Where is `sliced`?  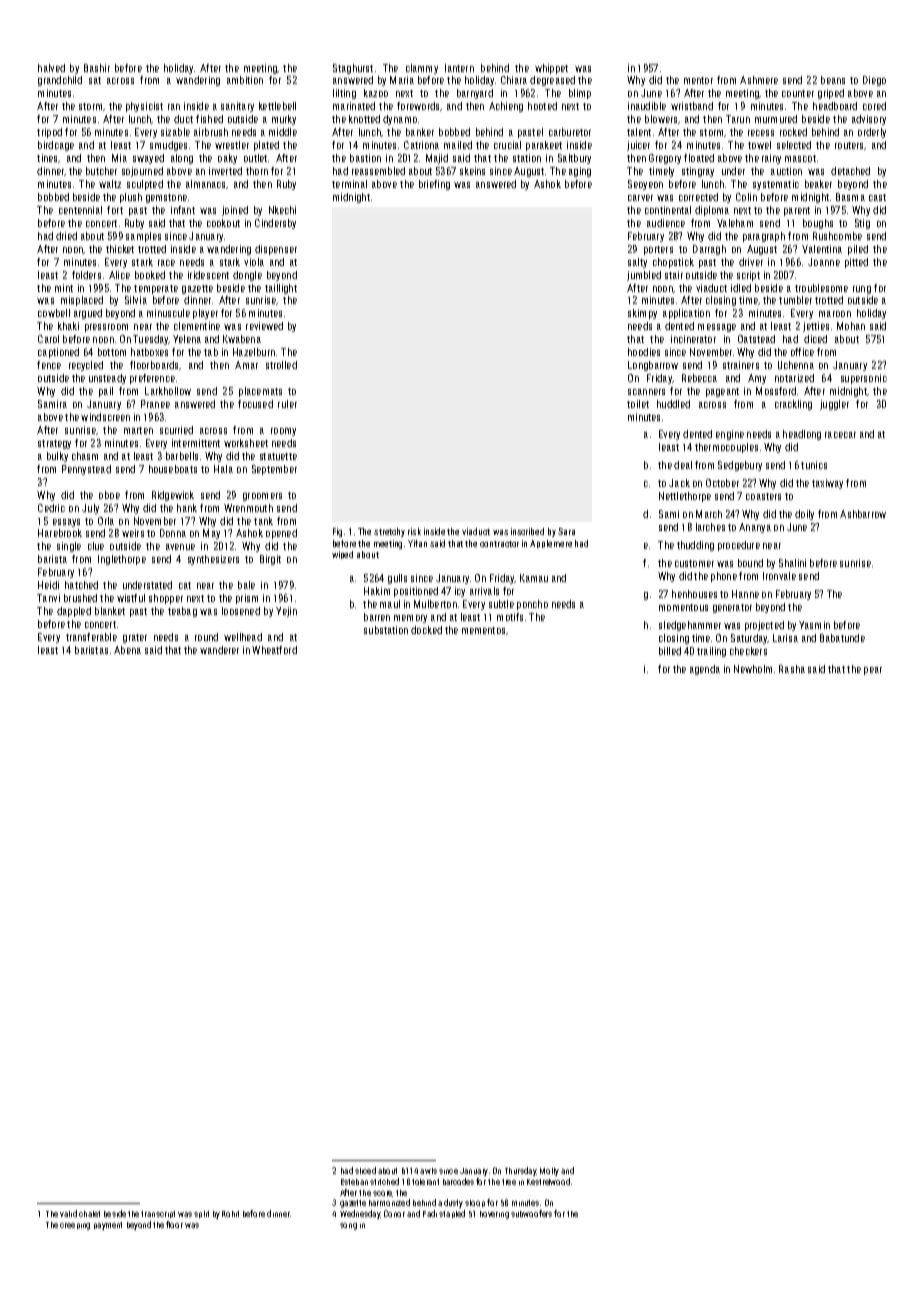 sliced is located at coordinates (365, 1170).
